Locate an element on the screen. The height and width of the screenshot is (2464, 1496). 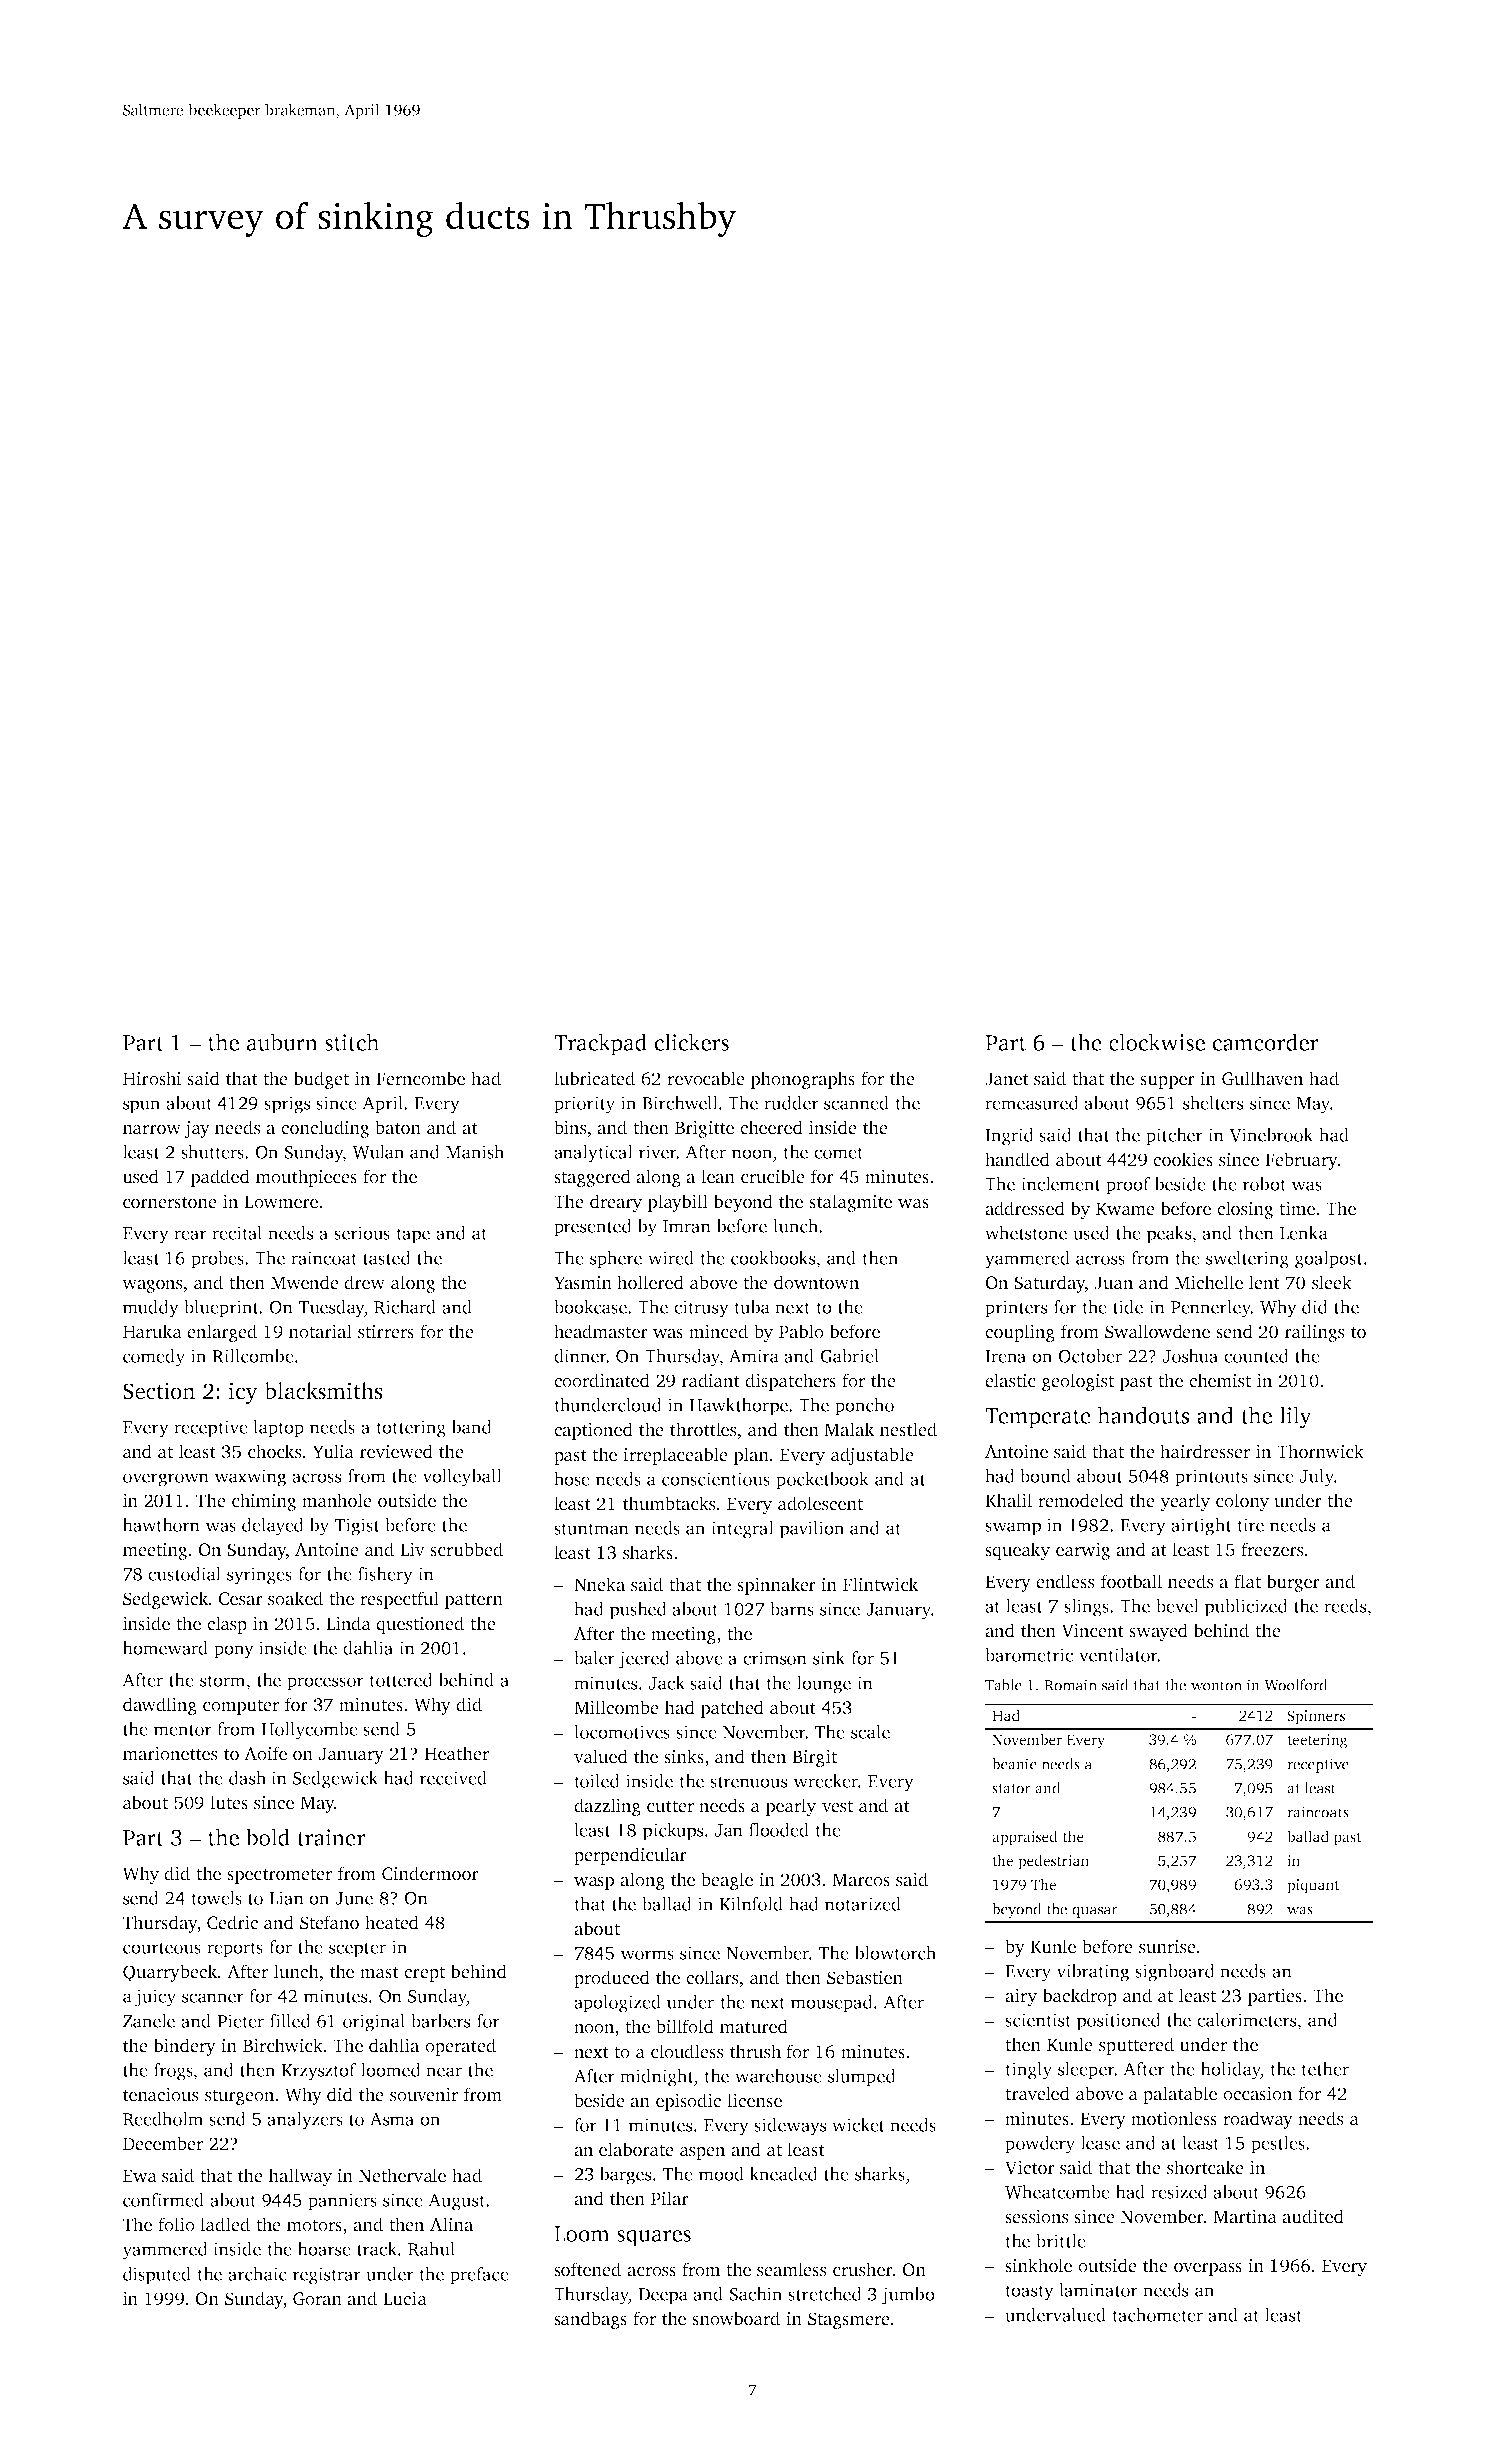
filled is located at coordinates (290, 2021).
